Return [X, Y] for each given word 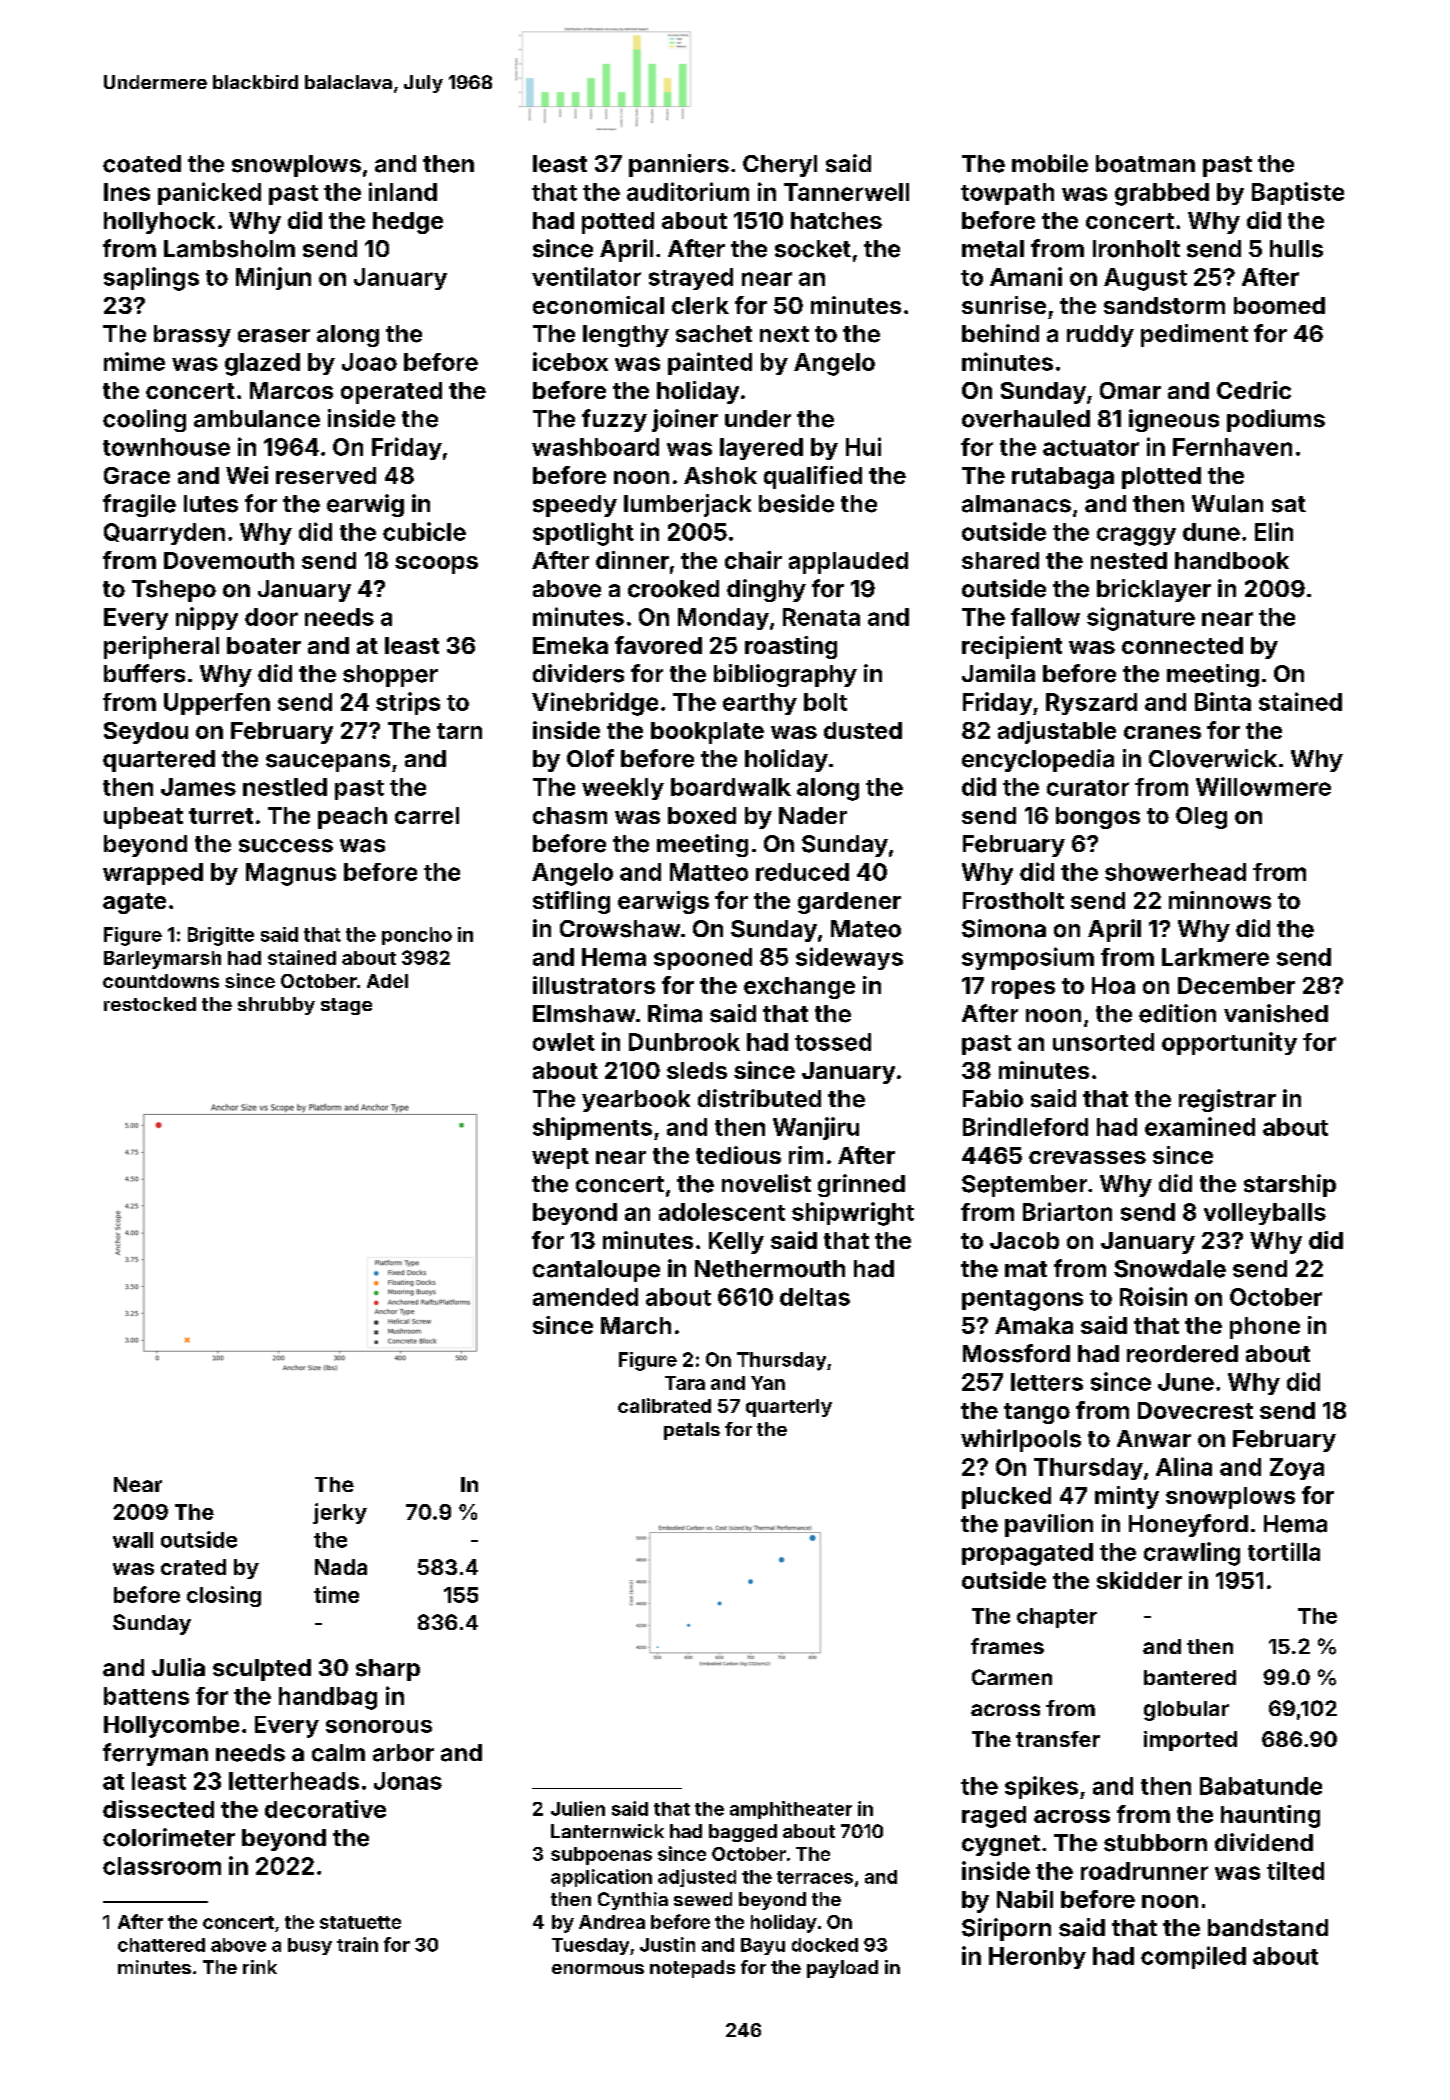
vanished [1276, 1013]
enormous [598, 1969]
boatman [1145, 164]
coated [142, 164]
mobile [1050, 163]
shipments [592, 1128]
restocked [150, 1004]
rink [260, 1967]
